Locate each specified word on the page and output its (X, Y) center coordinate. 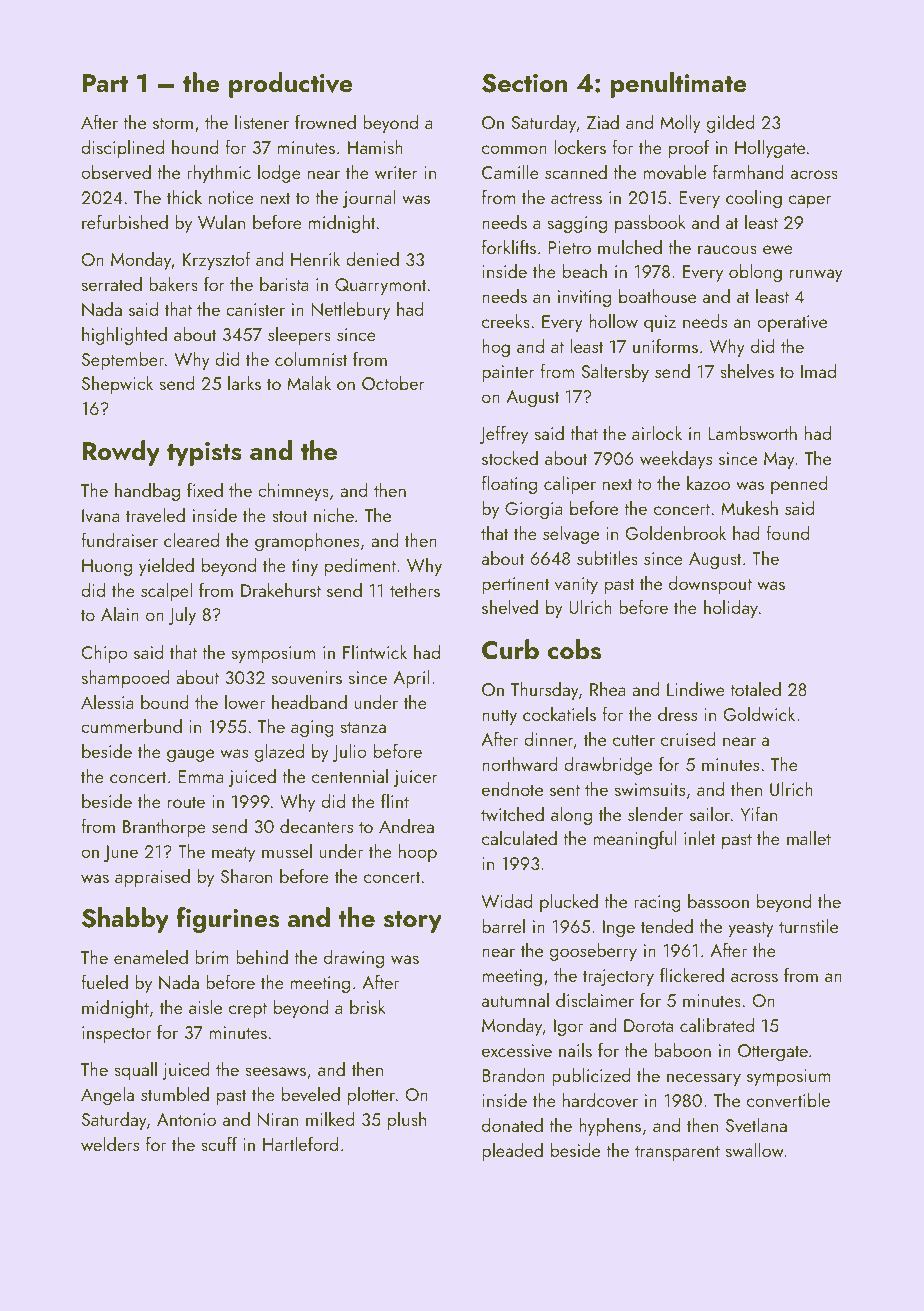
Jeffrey (503, 434)
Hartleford (300, 1143)
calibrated (717, 1025)
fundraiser (119, 539)
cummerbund (131, 726)
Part (105, 83)
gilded (731, 124)
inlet (700, 838)
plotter (371, 1096)
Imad (818, 371)
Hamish (375, 147)
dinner (549, 739)
